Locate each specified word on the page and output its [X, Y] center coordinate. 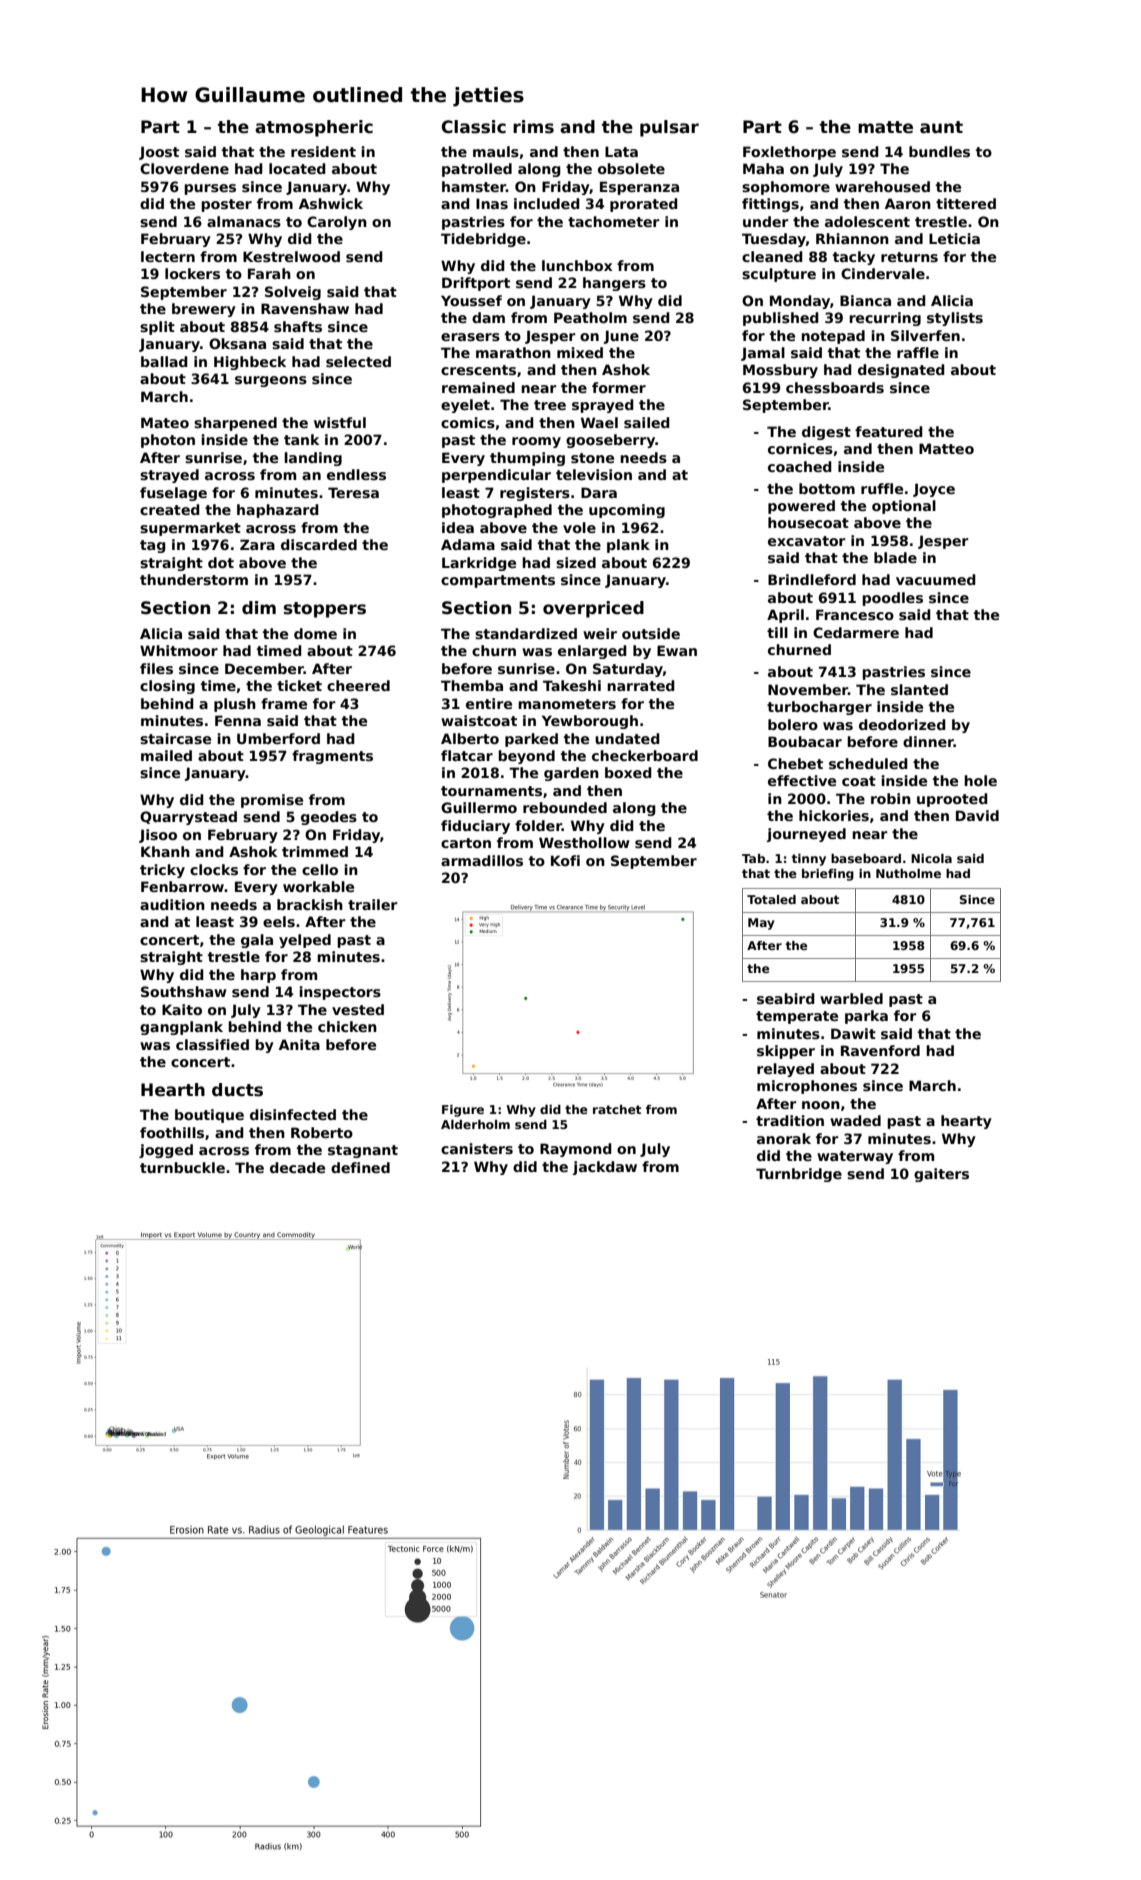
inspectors [340, 993]
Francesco [855, 614]
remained [478, 387]
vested [358, 1009]
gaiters [941, 1175]
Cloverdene [184, 168]
